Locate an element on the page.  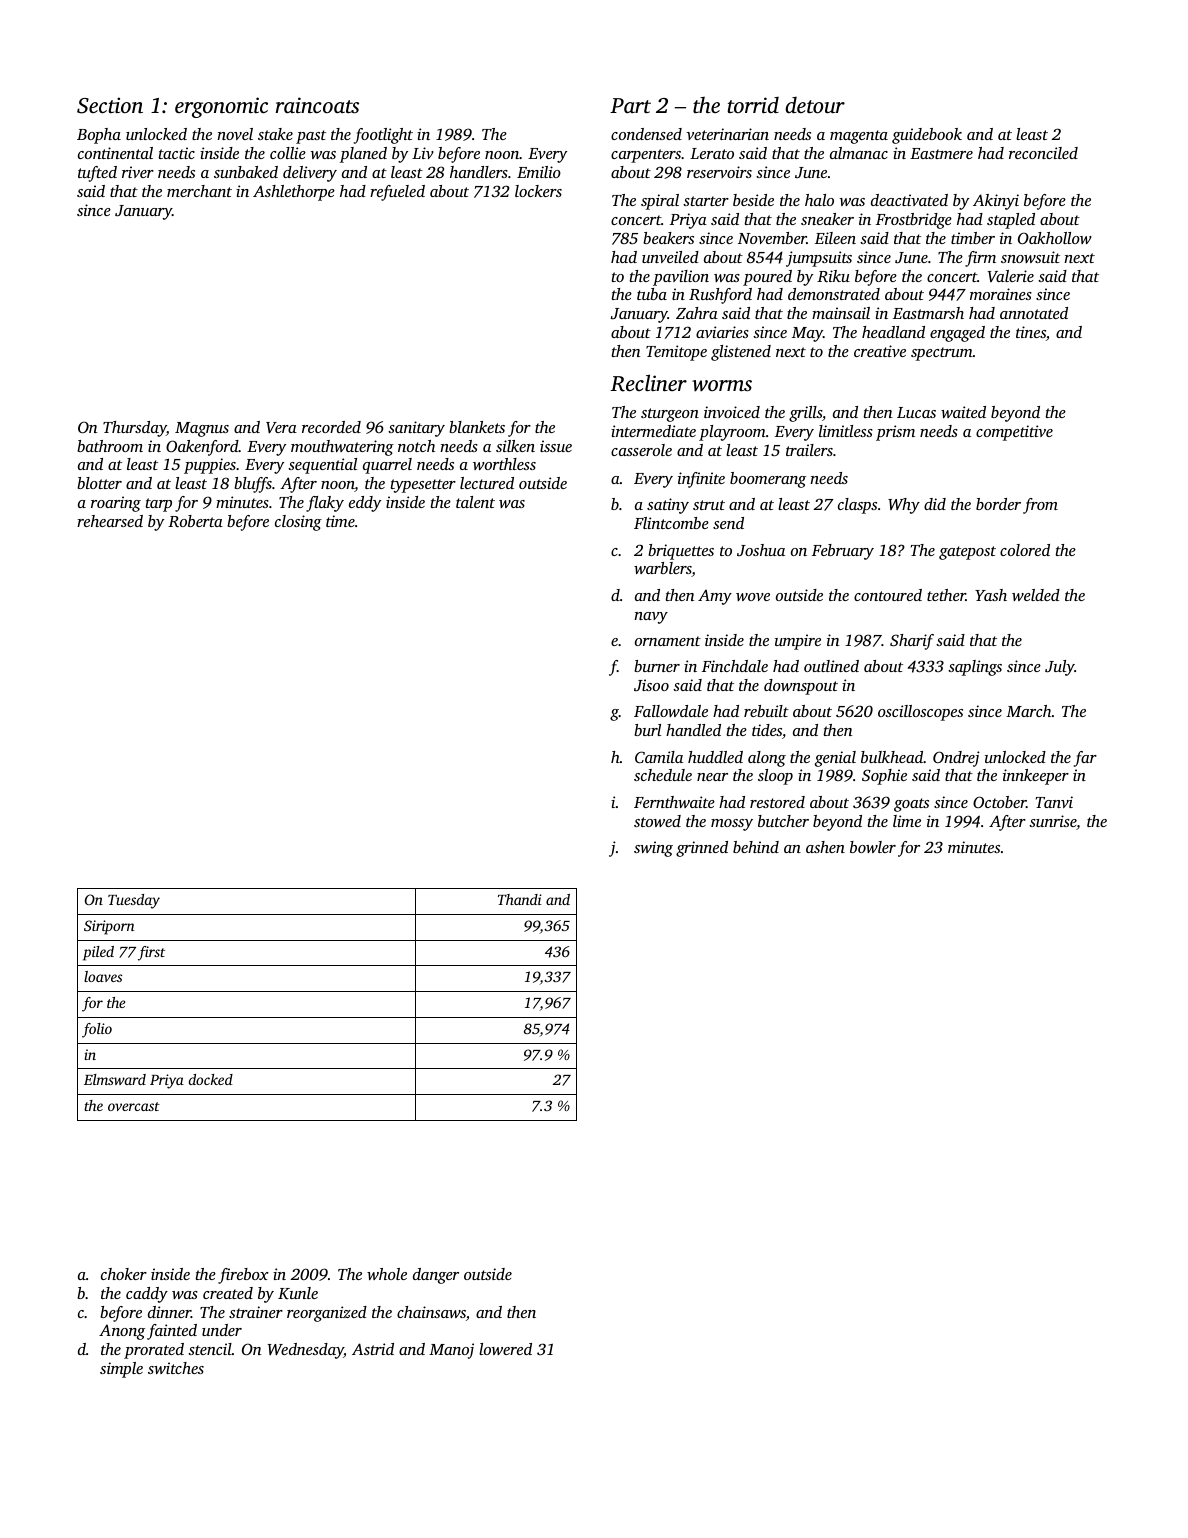
Roberta is located at coordinates (195, 521).
